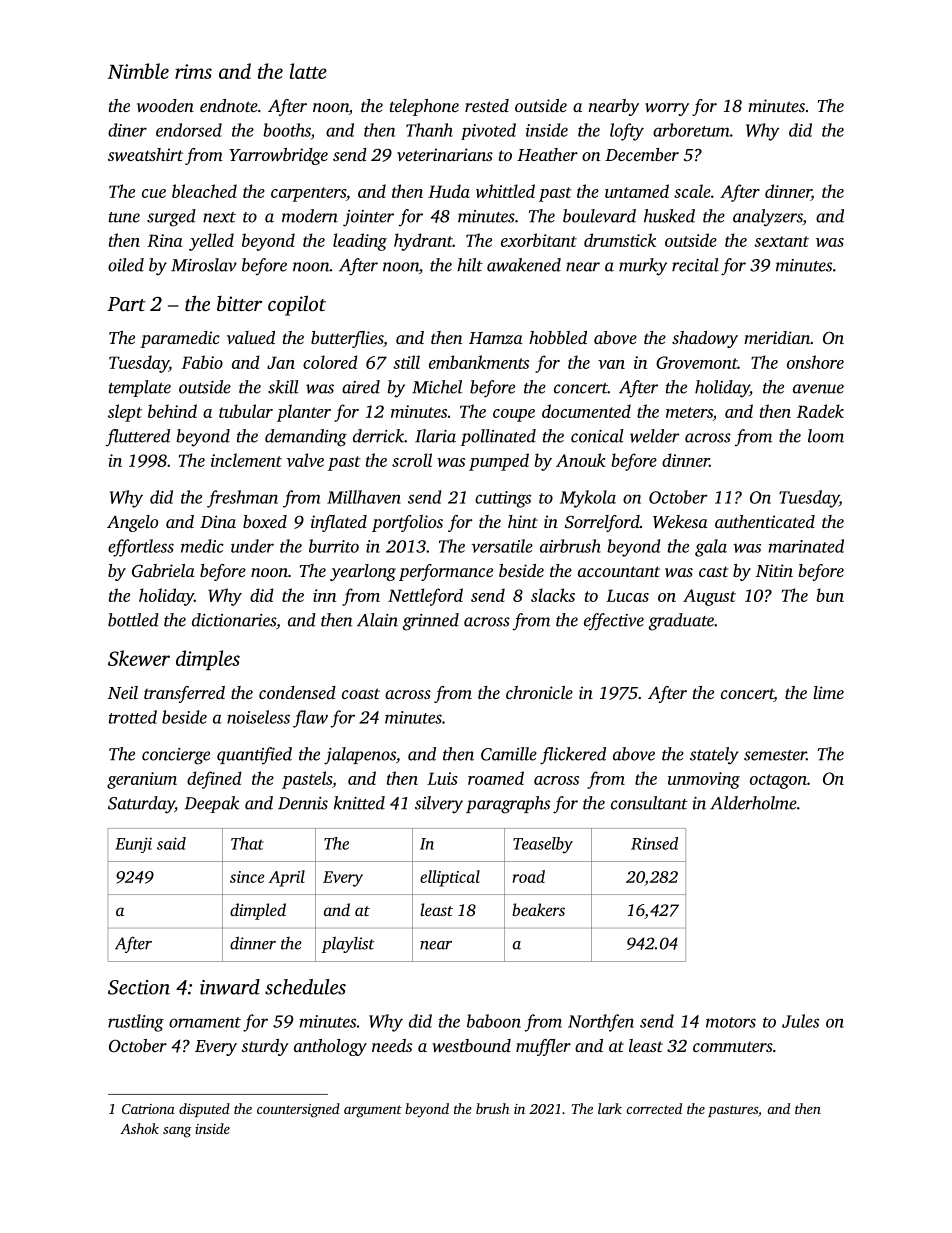 The height and width of the document is (1233, 952). What do you see at coordinates (132, 523) in the document?
I see `Angelo` at bounding box center [132, 523].
